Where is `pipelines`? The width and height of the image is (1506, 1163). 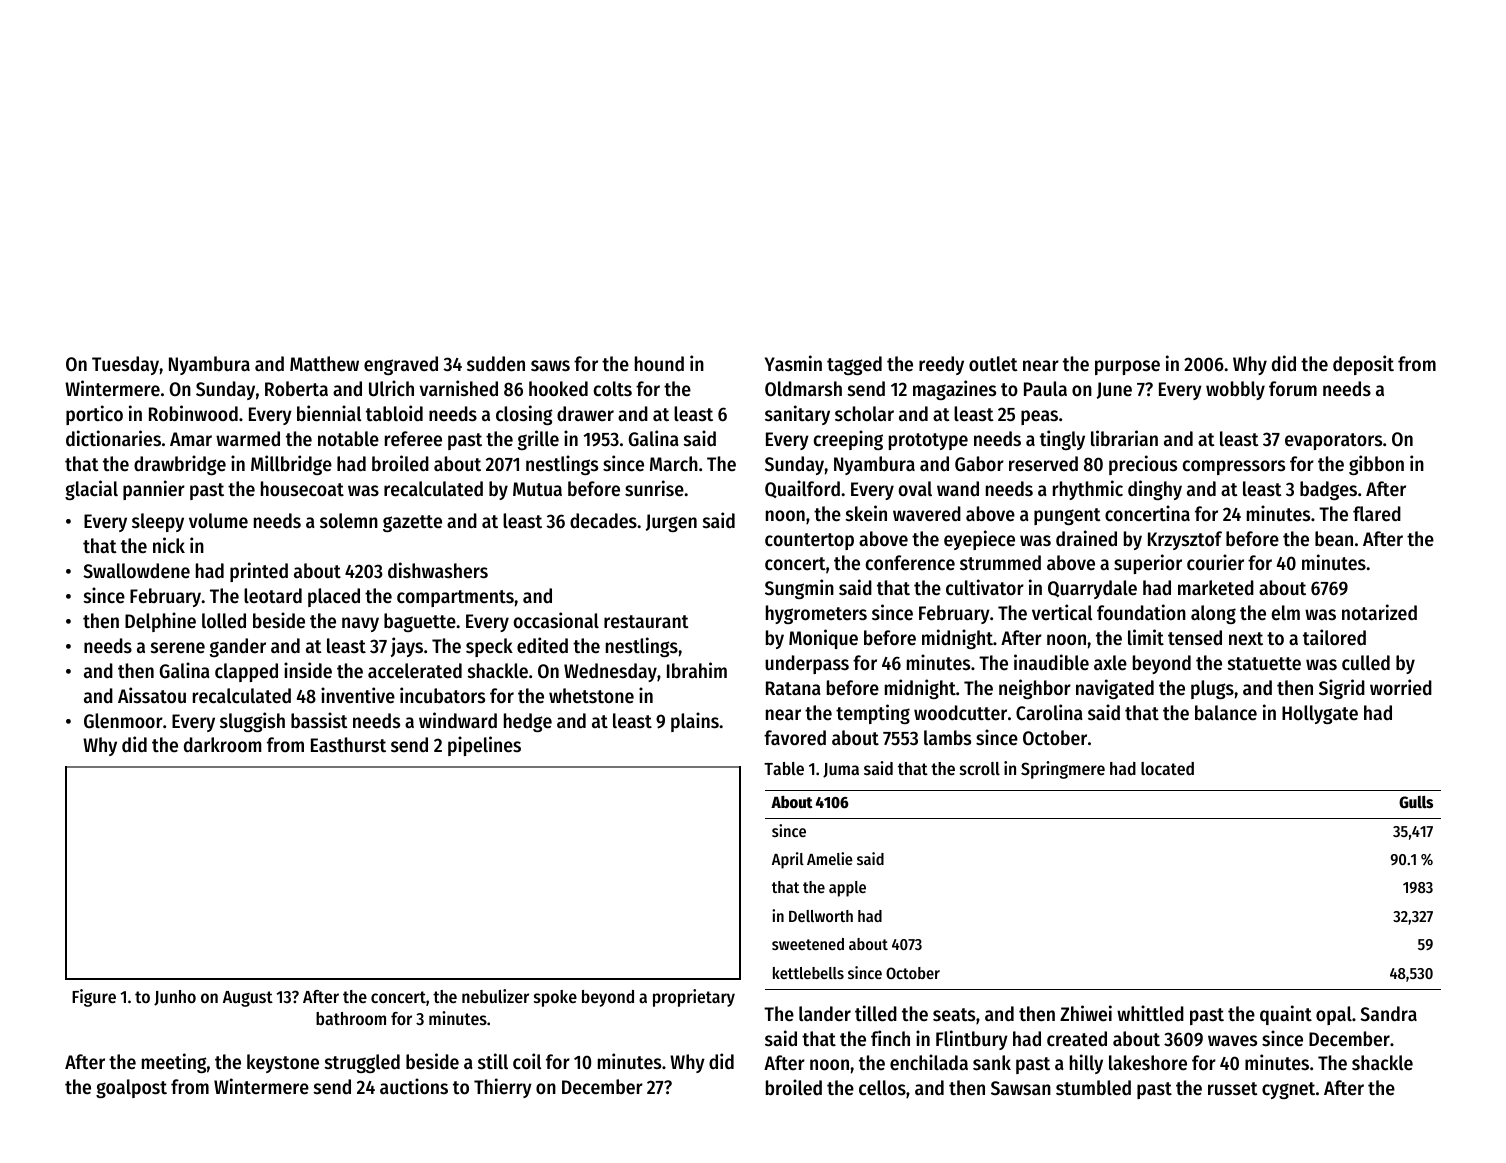
pipelines is located at coordinates (484, 746).
